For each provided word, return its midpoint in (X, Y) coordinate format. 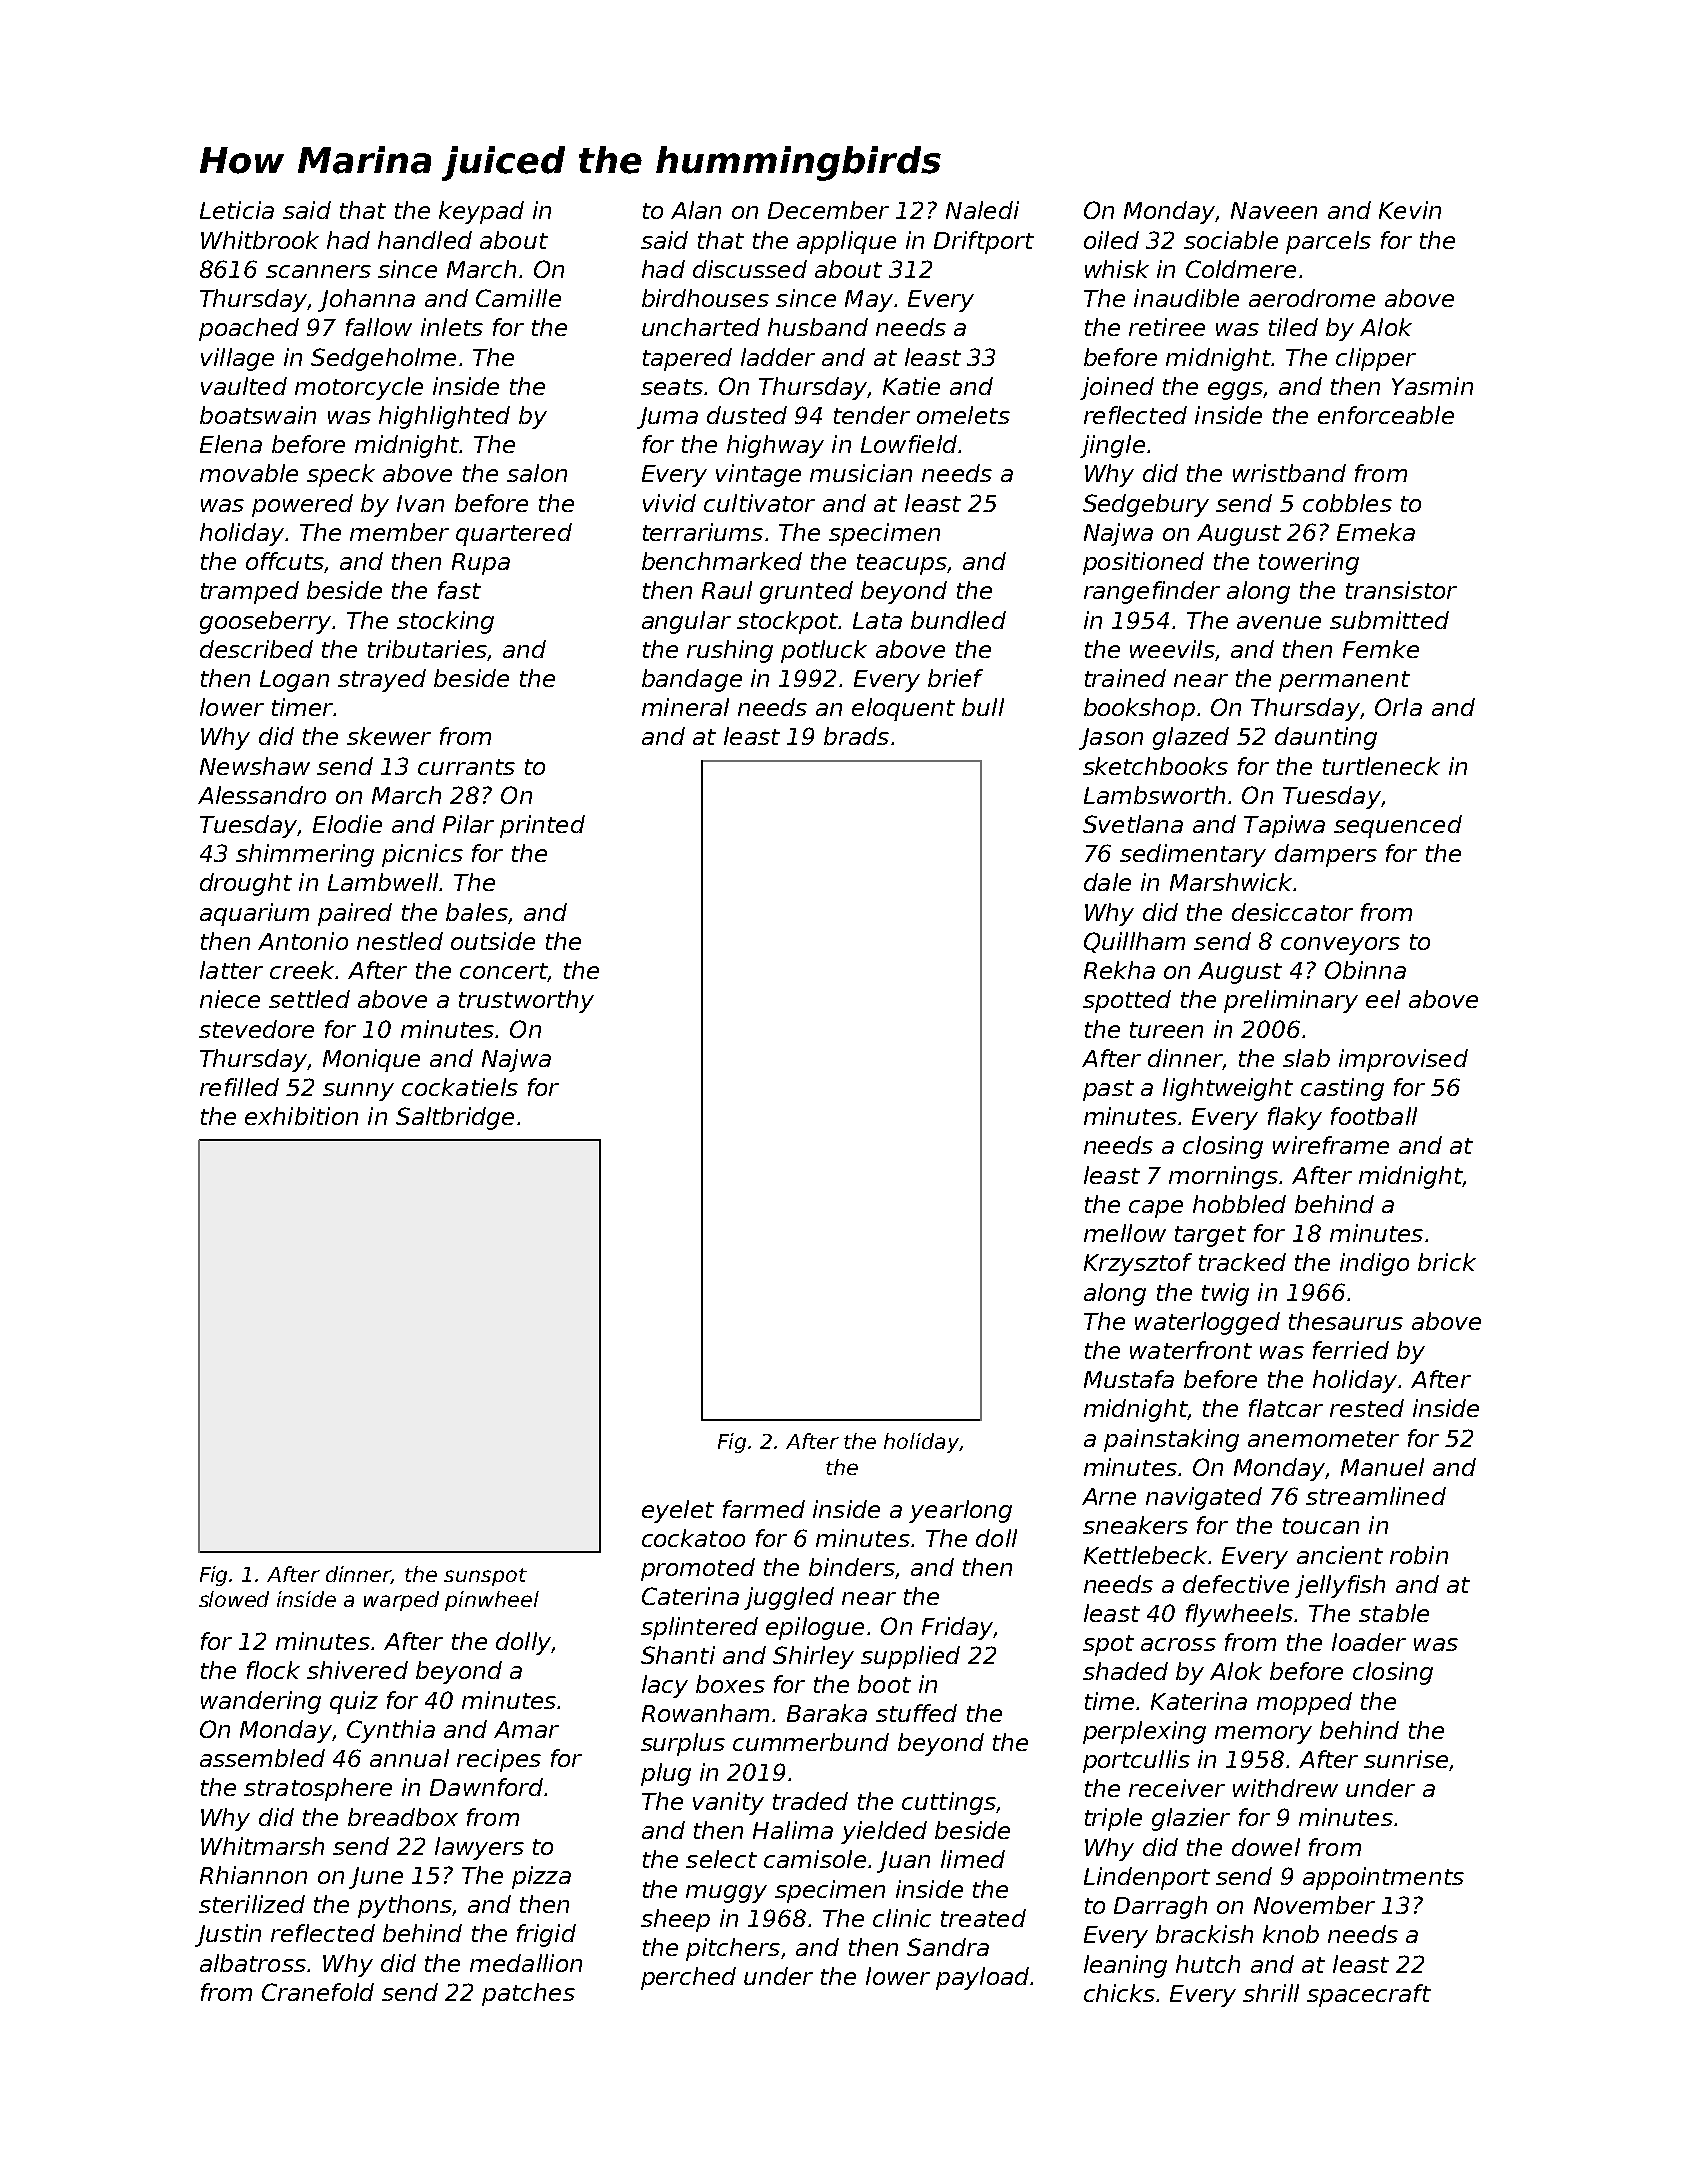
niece (230, 999)
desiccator (1292, 912)
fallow (379, 327)
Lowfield (909, 444)
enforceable (1386, 415)
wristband (1289, 473)
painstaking (1171, 1440)
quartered (514, 534)
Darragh (1160, 1907)
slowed (234, 1599)
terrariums (703, 532)
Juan (903, 1862)
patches (528, 1994)
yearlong (960, 1511)
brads (856, 736)
